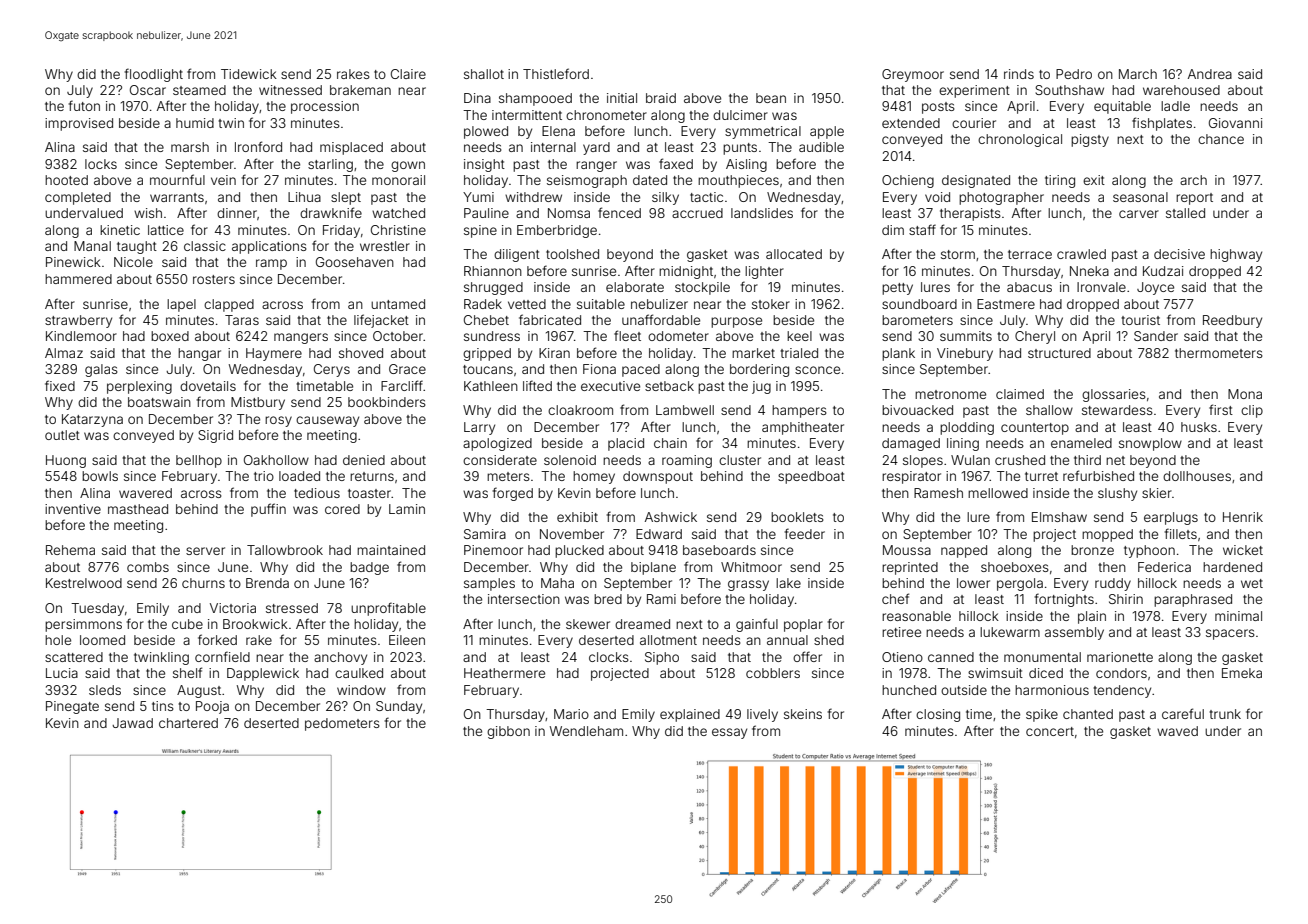 The width and height of the image is (1308, 924). What do you see at coordinates (1210, 74) in the image?
I see `Andrea` at bounding box center [1210, 74].
